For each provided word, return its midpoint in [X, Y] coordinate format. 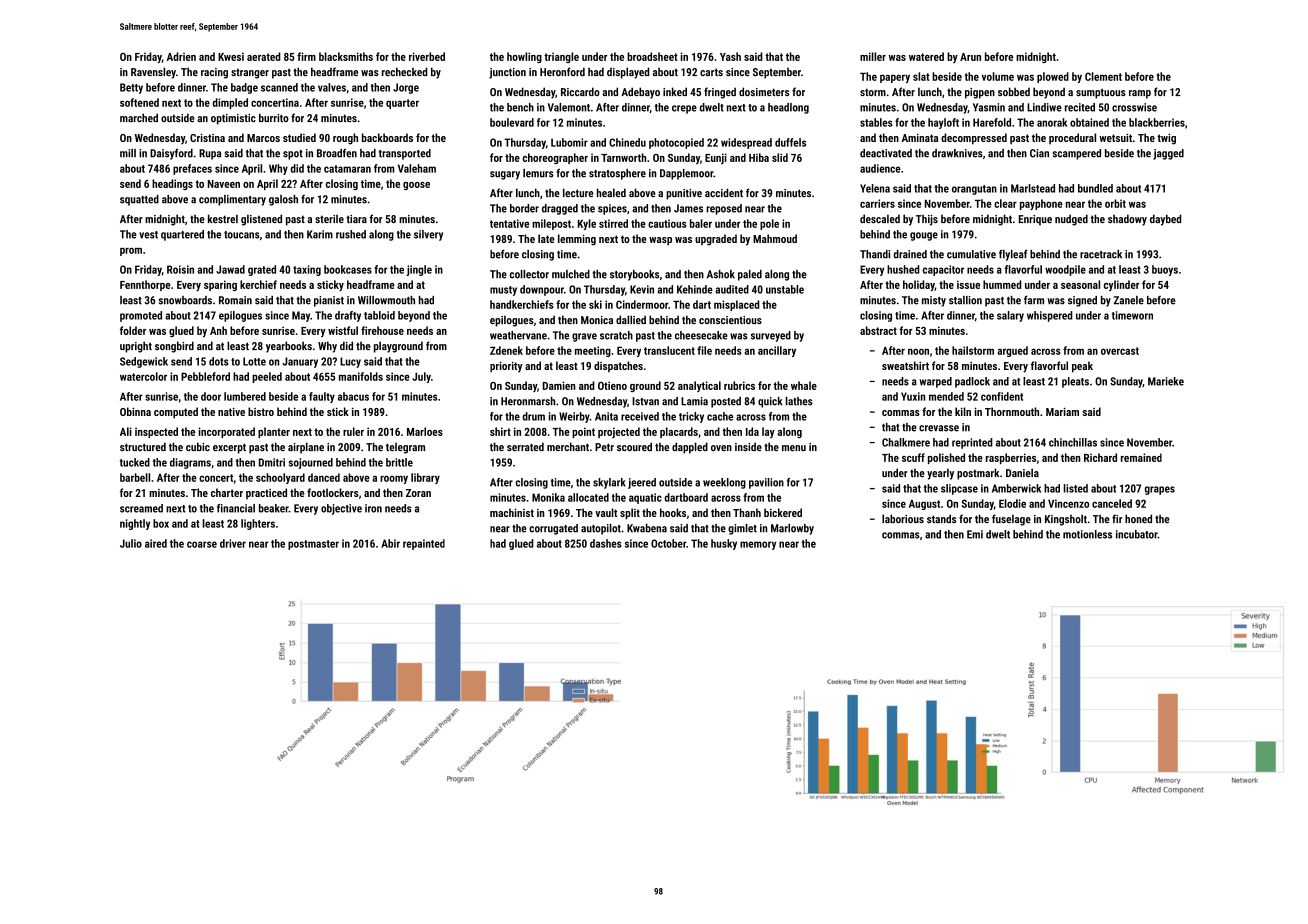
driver [233, 543]
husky [724, 544]
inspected [156, 432]
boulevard [512, 122]
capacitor [943, 270]
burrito [274, 117]
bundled [1095, 188]
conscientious [730, 320]
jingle [419, 270]
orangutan [974, 190]
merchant [568, 446]
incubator [1137, 534]
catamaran [347, 169]
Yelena [875, 188]
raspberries [1011, 458]
